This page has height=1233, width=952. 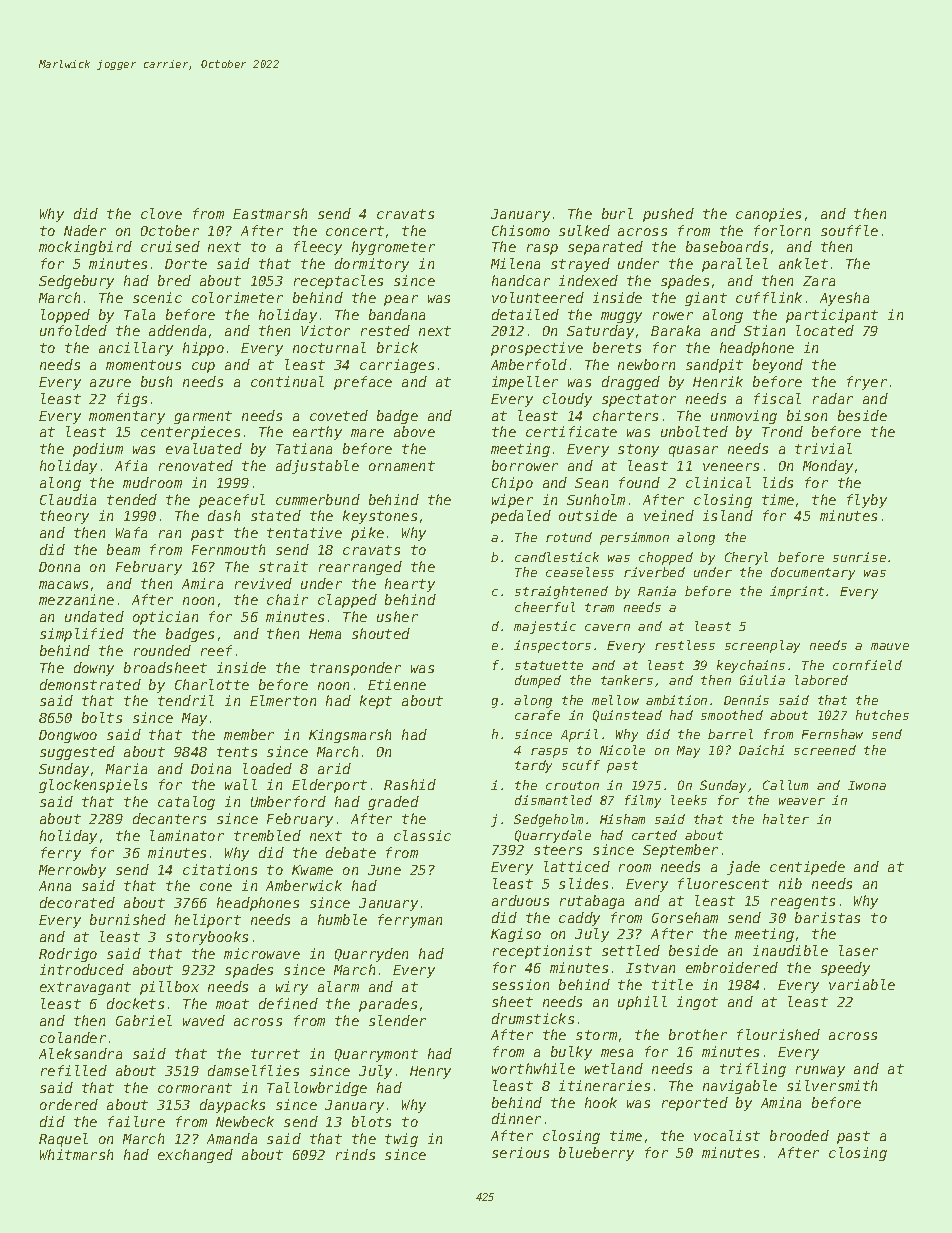 I want to click on Etienne, so click(x=397, y=684).
